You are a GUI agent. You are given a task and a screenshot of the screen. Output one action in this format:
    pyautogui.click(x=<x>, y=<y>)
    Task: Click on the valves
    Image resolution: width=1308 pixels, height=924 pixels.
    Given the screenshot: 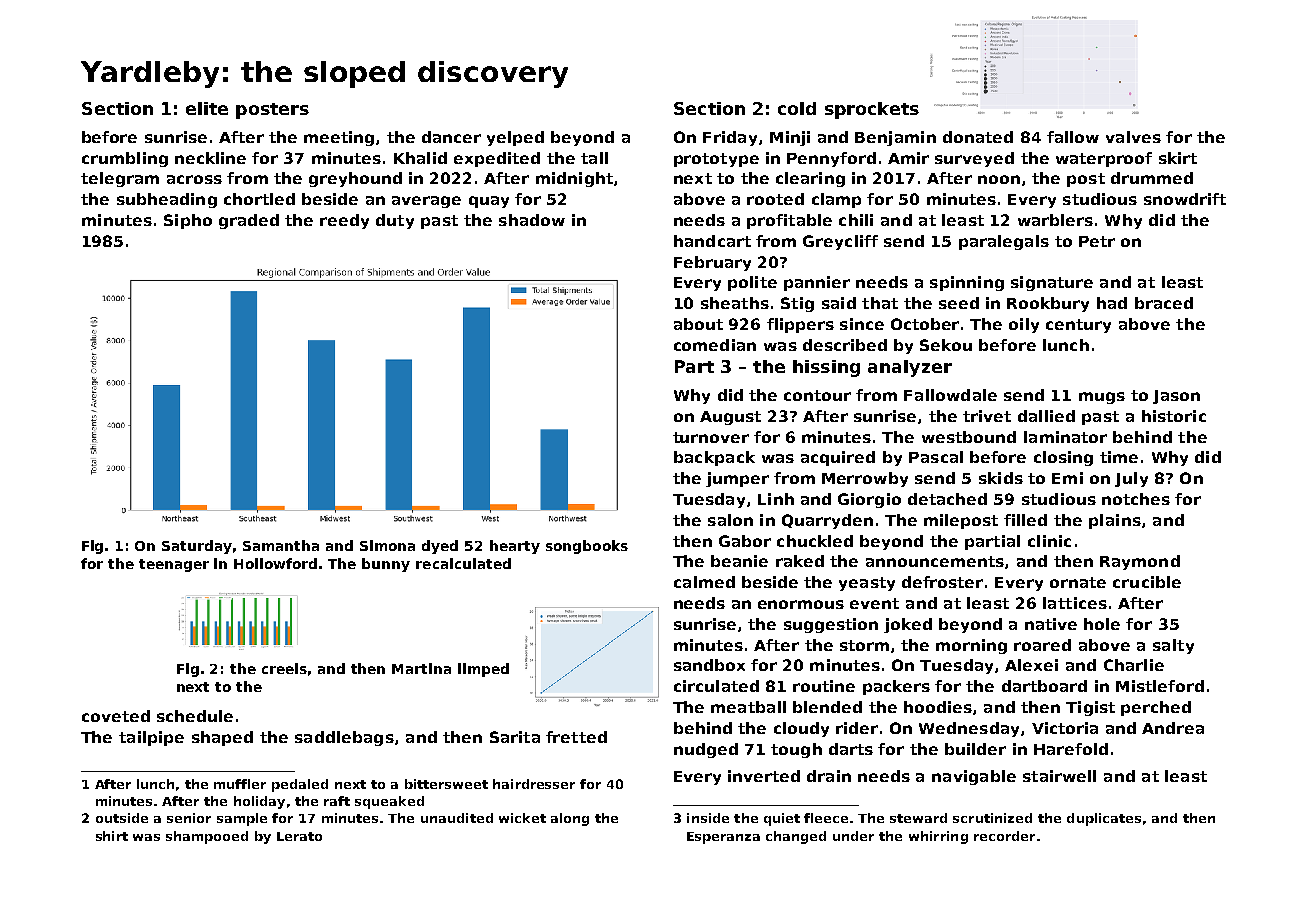 What is the action you would take?
    pyautogui.click(x=1133, y=137)
